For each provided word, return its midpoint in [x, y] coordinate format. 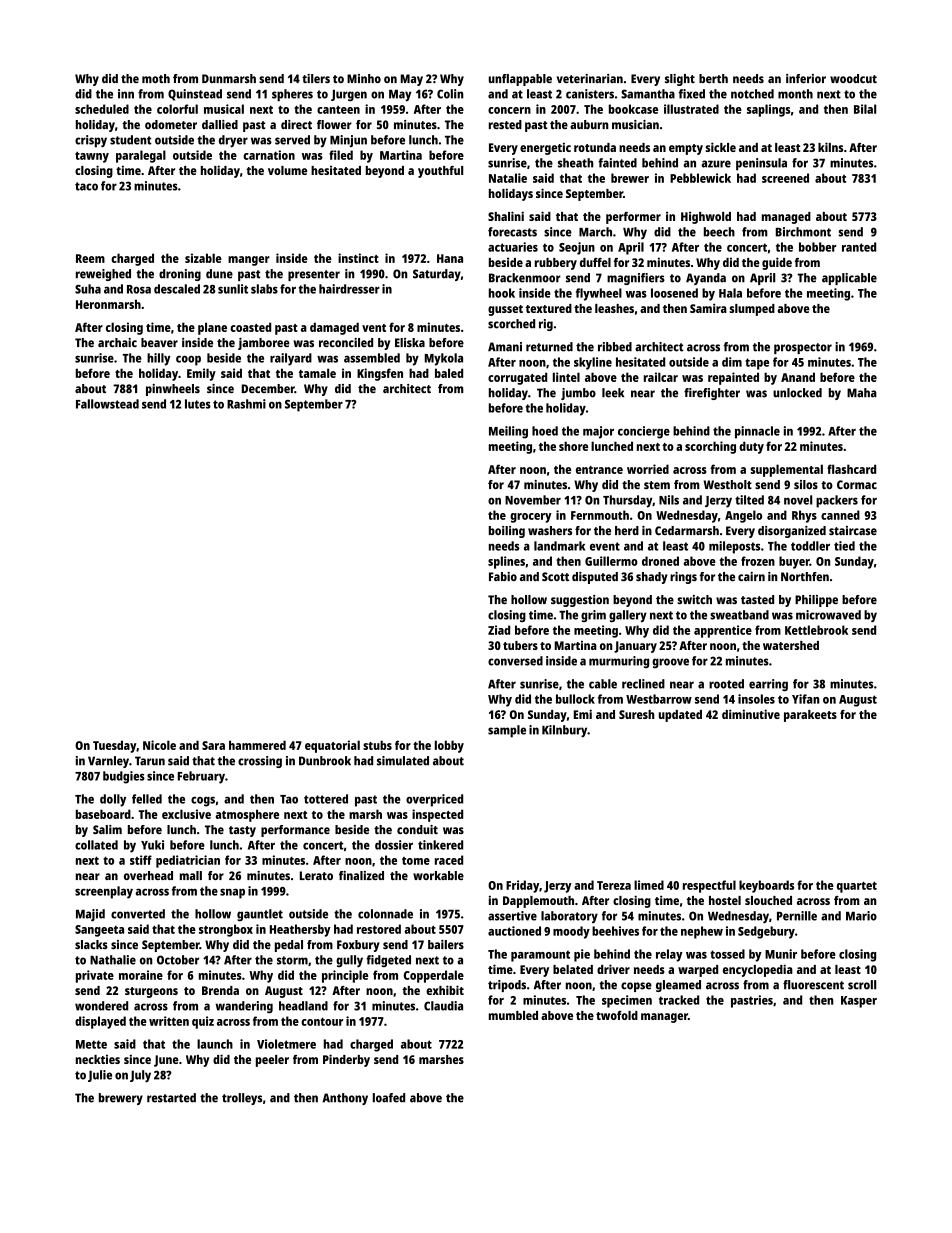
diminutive [751, 714]
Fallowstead [107, 404]
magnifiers [636, 279]
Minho [364, 78]
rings [683, 578]
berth [713, 78]
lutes [198, 404]
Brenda [220, 990]
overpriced [434, 800]
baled [449, 373]
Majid [90, 915]
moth [156, 78]
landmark [559, 546]
